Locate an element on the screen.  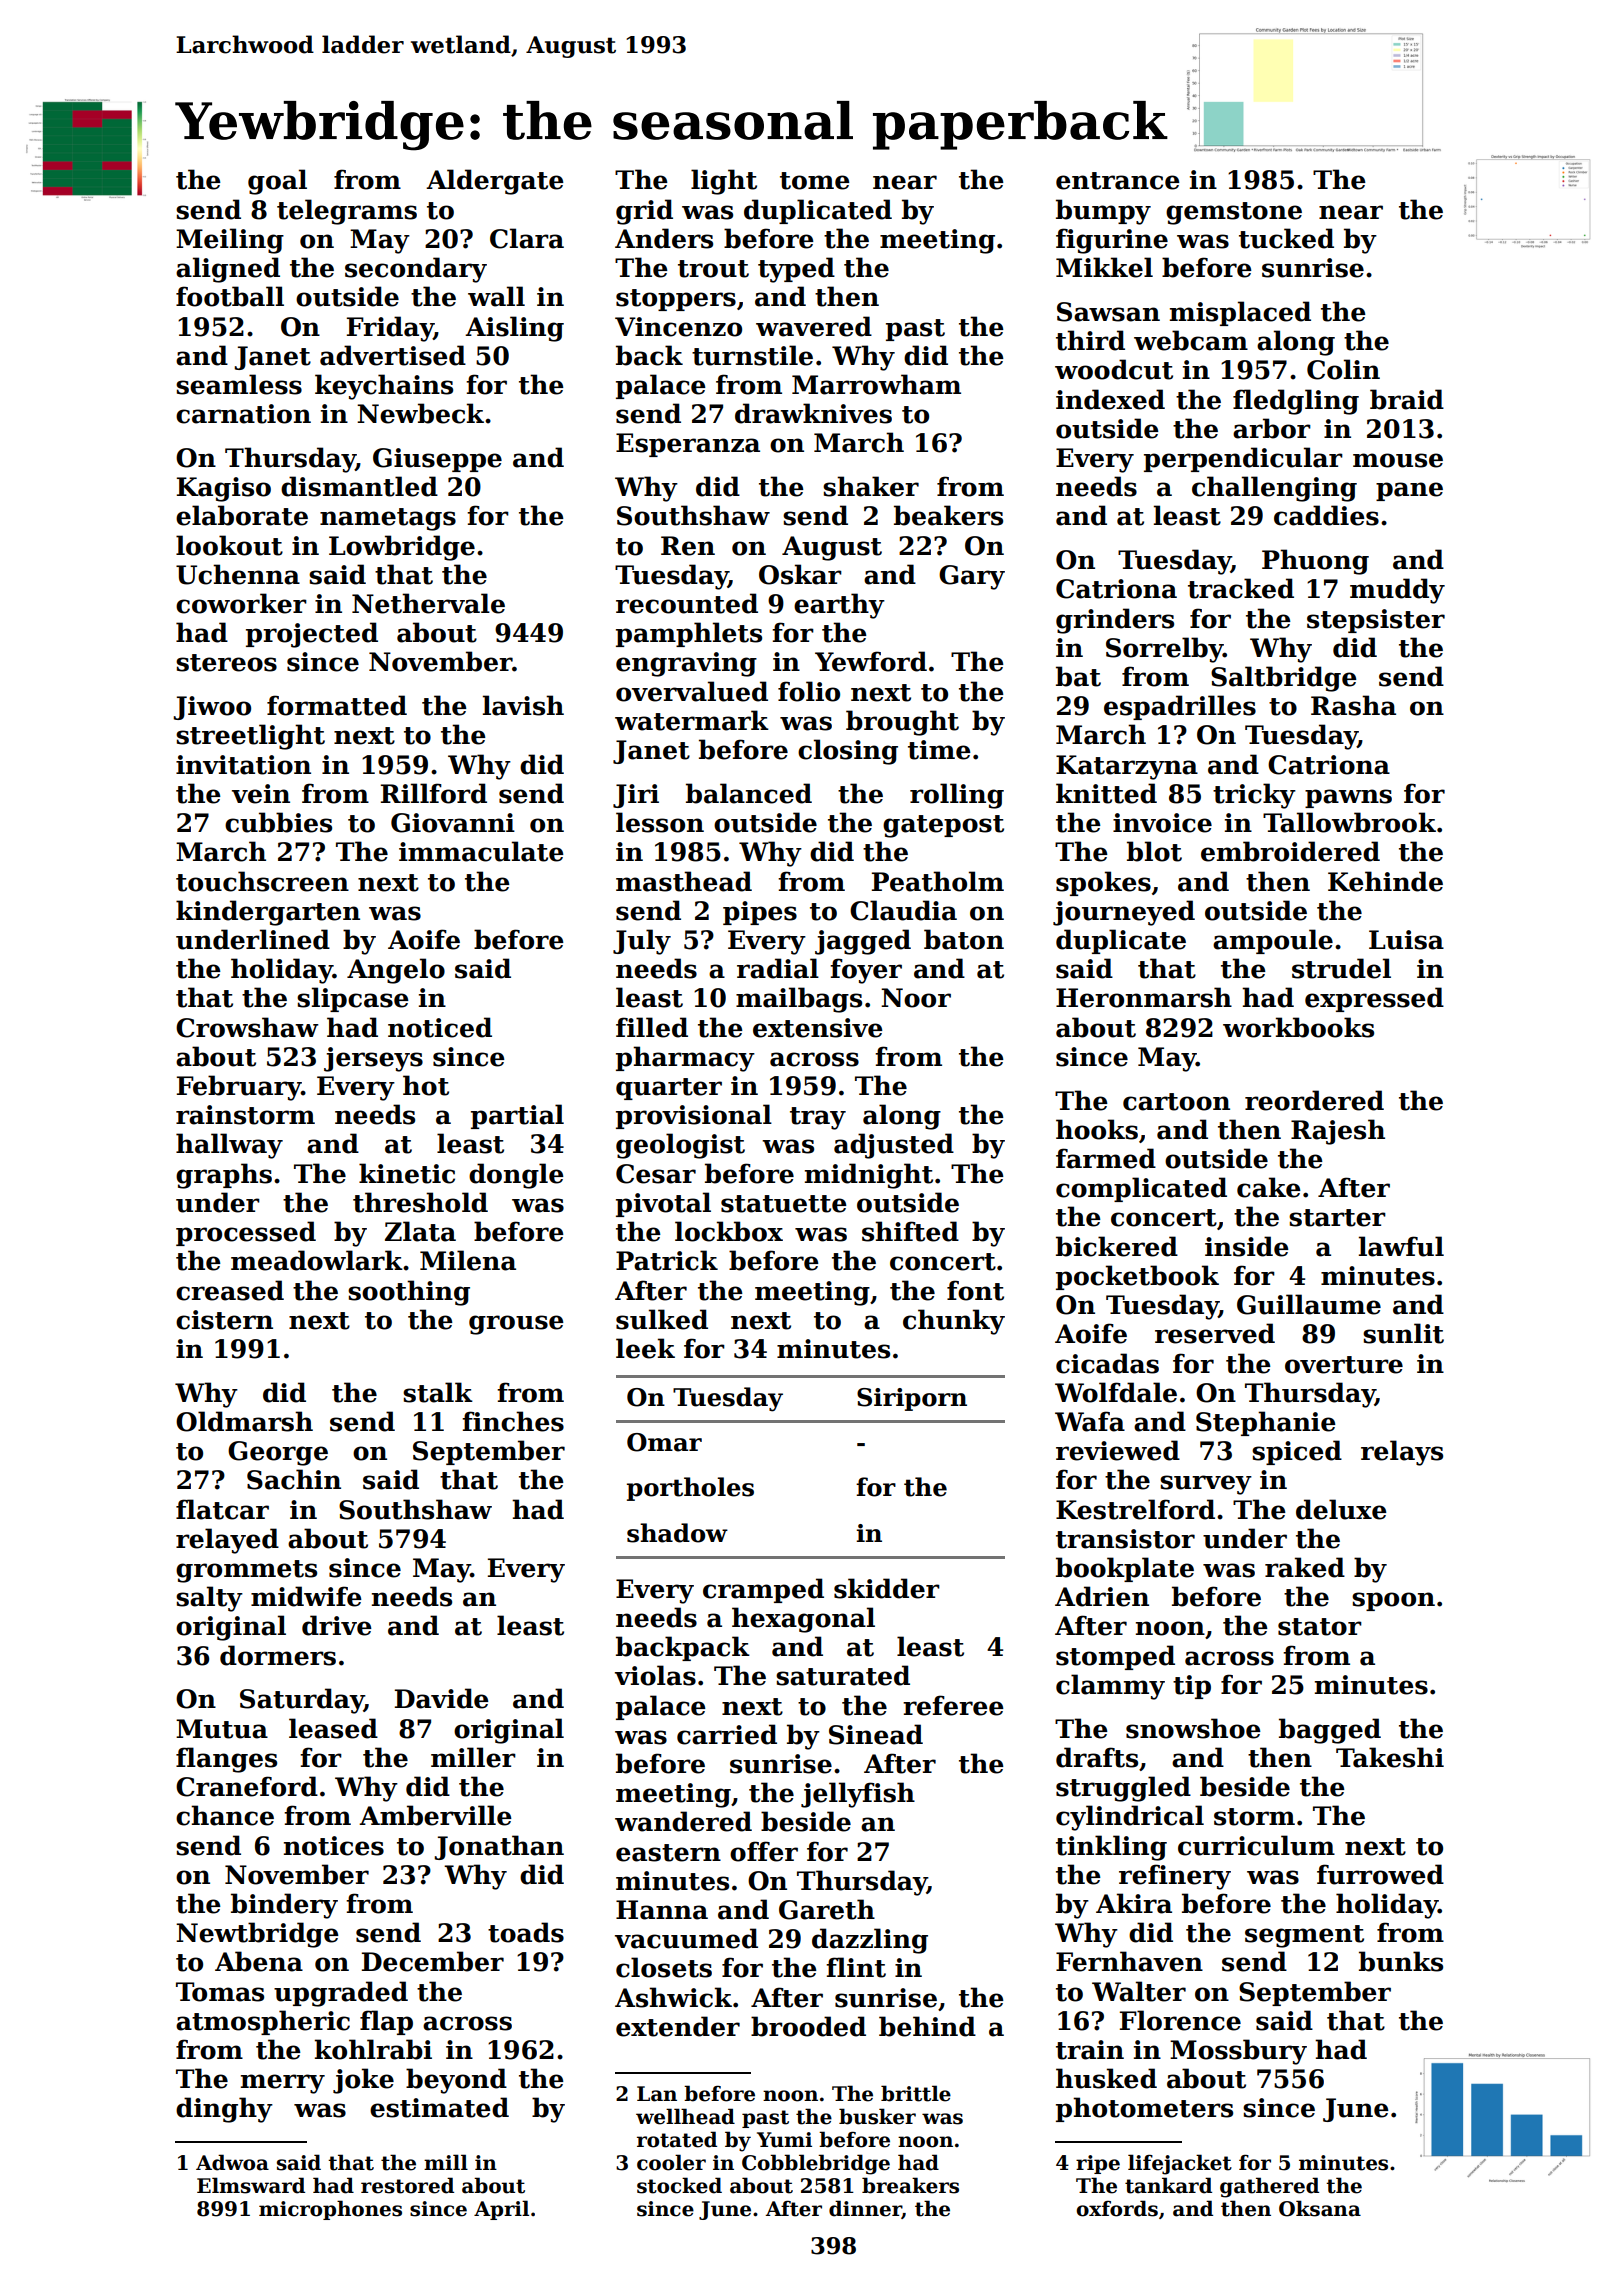
cistern is located at coordinates (224, 1320).
